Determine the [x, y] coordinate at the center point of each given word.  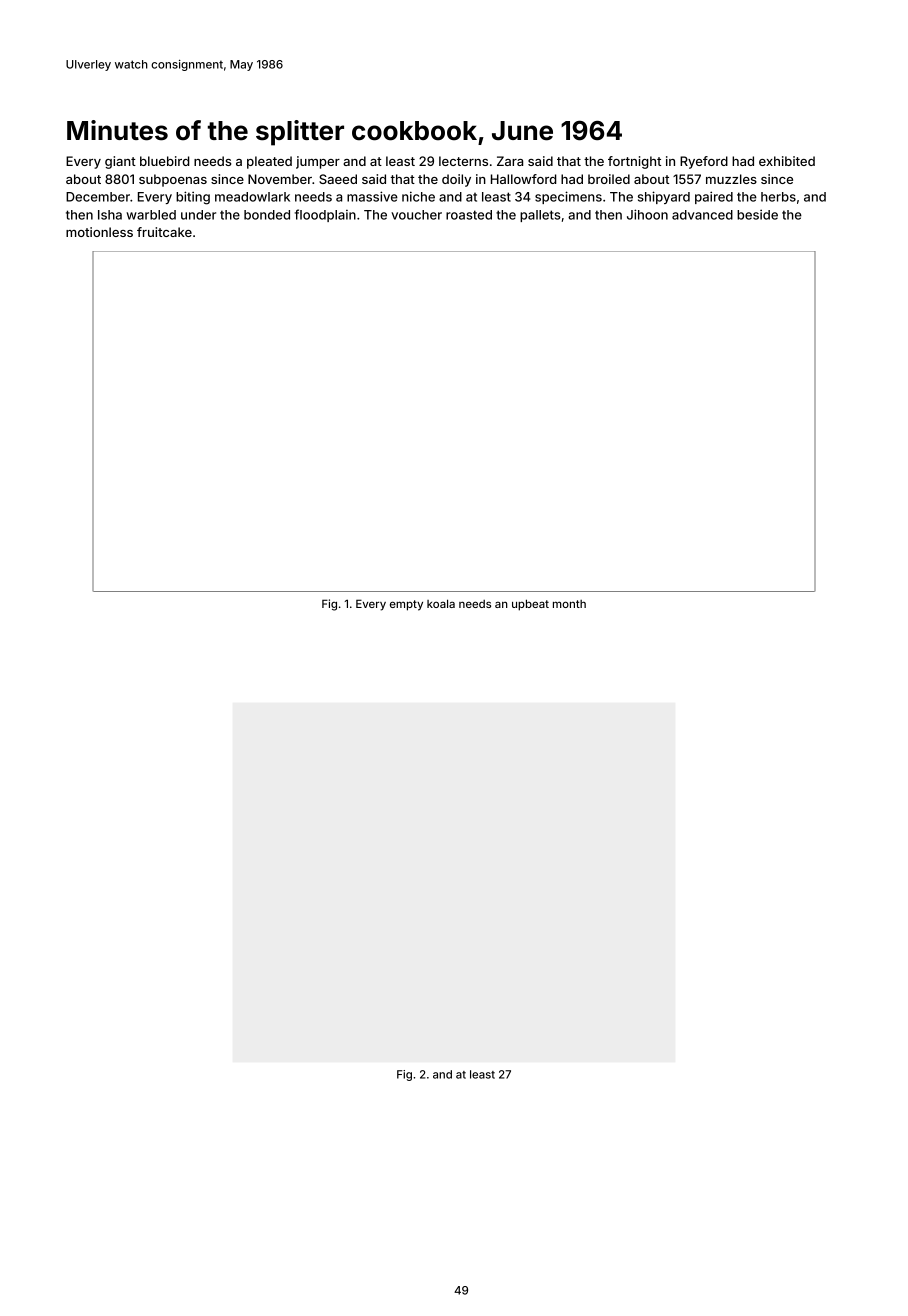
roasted [469, 215]
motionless [99, 232]
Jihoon [647, 214]
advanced [702, 215]
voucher [416, 215]
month [569, 604]
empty [406, 605]
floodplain [325, 215]
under [198, 215]
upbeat [530, 605]
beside [757, 214]
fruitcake [164, 232]
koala [441, 603]
